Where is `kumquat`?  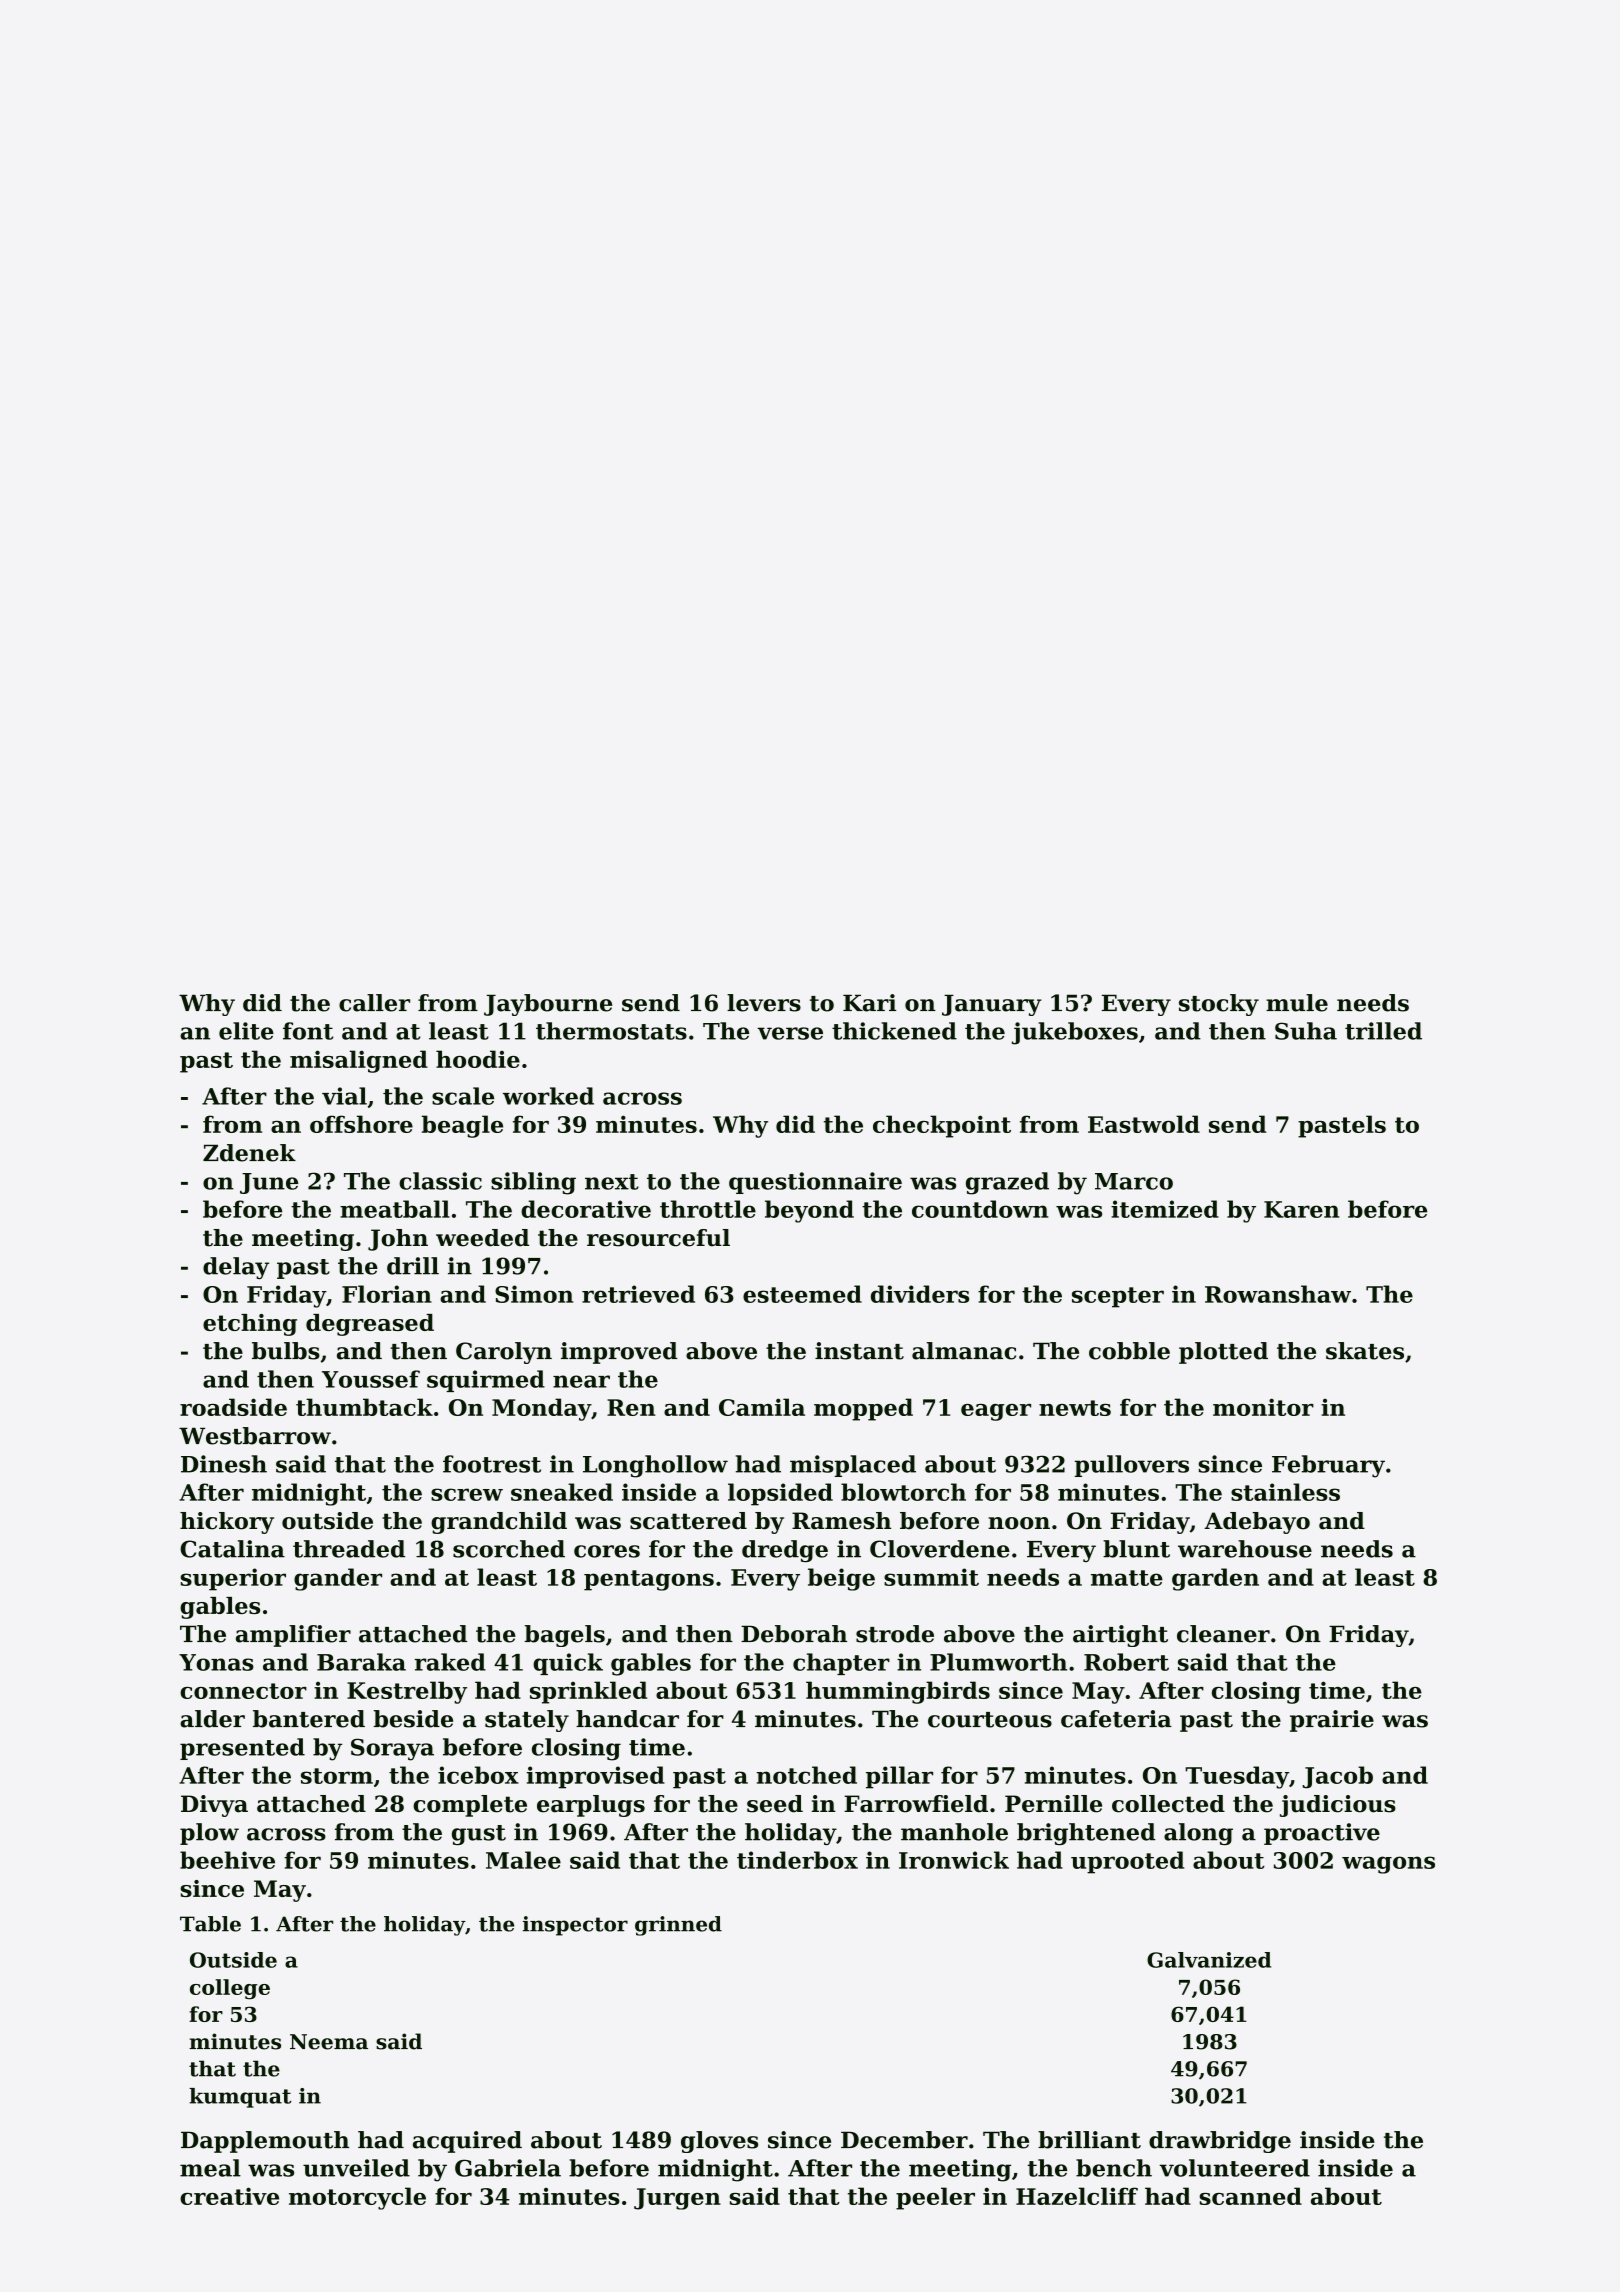
kumquat is located at coordinates (240, 2098).
